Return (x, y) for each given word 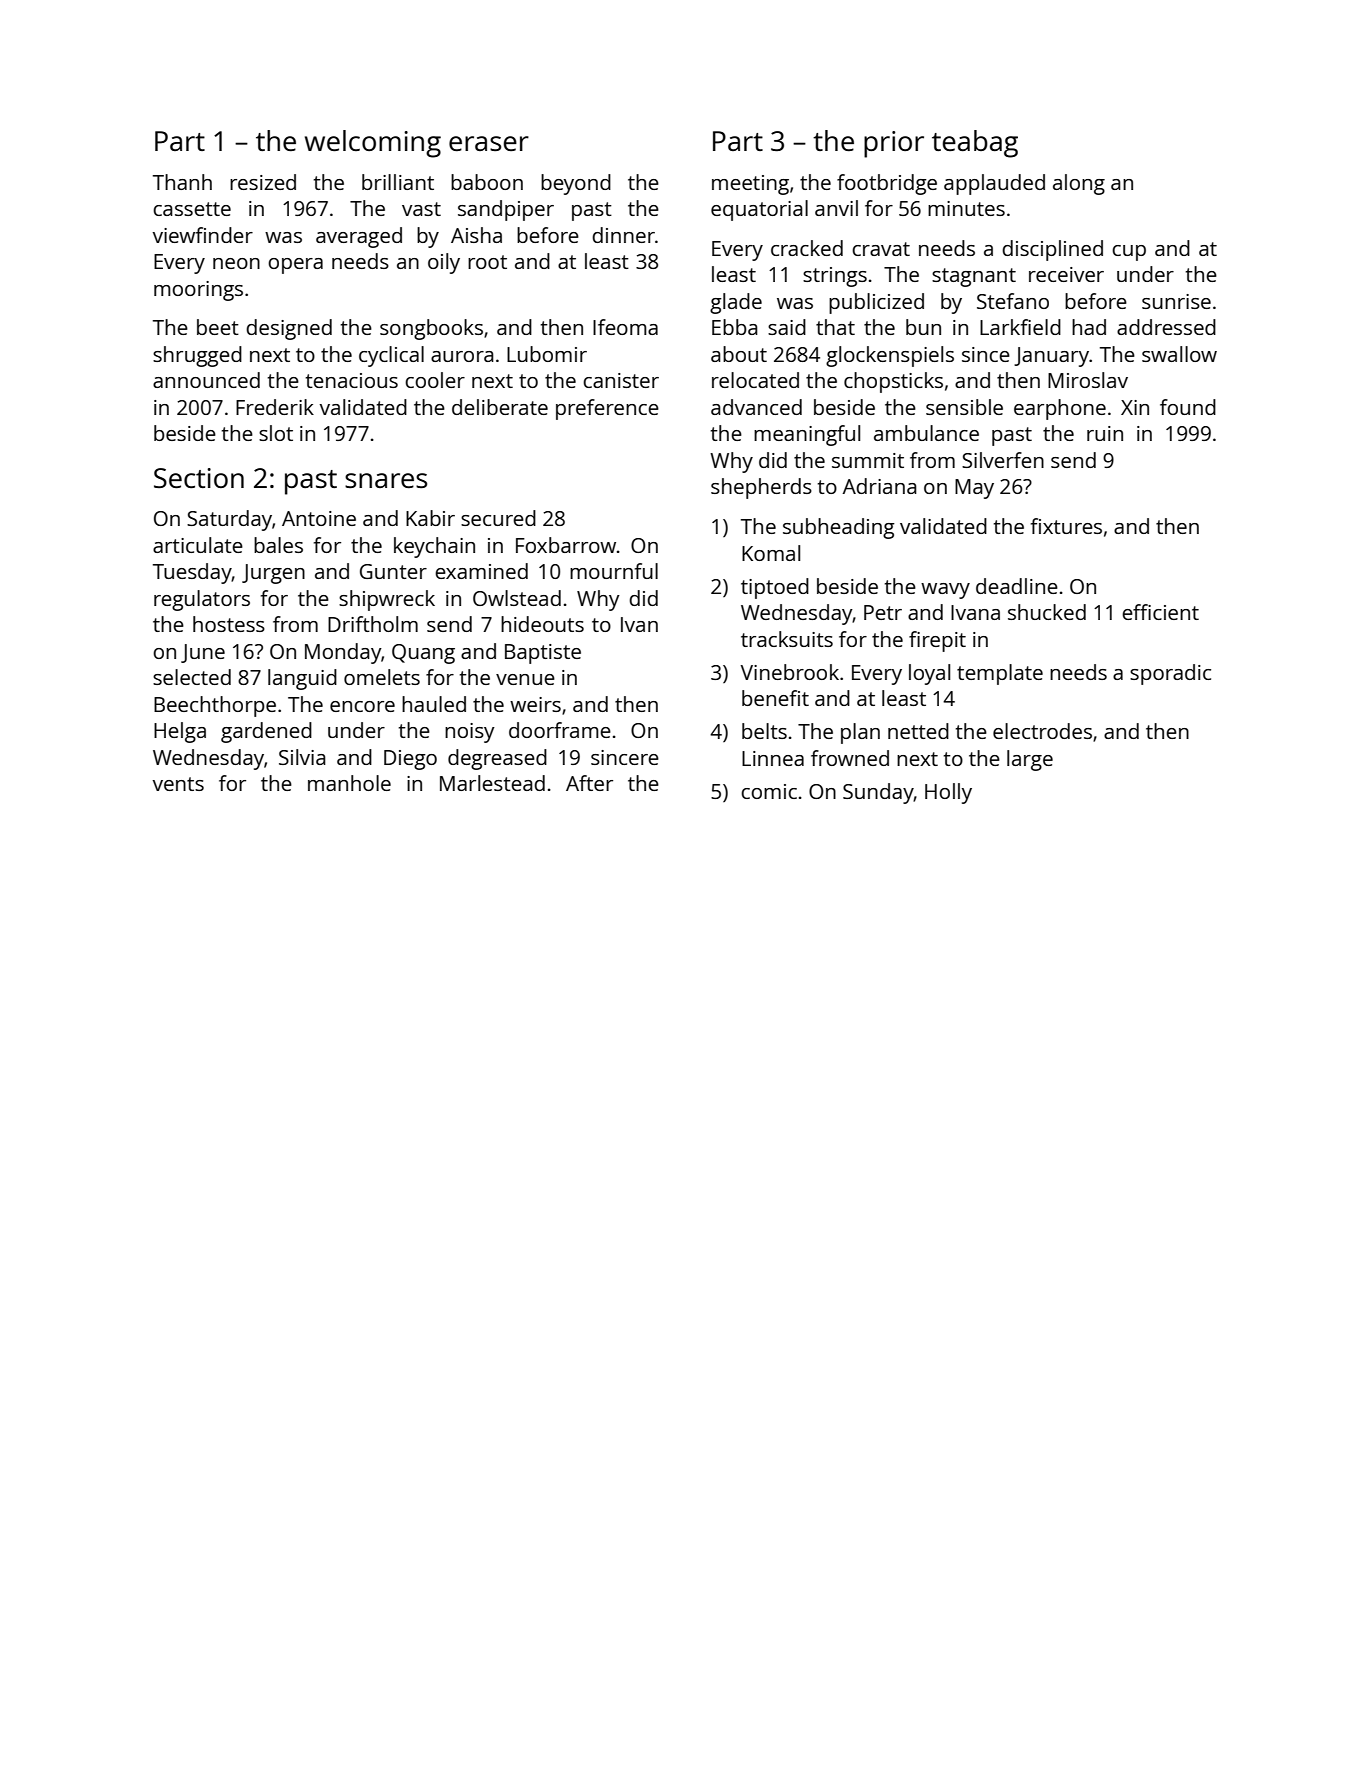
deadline (1017, 586)
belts (764, 731)
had (1089, 327)
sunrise (1176, 301)
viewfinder (203, 235)
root (487, 262)
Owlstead (517, 598)
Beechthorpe (215, 706)
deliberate (500, 407)
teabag (975, 144)
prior (894, 144)
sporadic (1170, 674)
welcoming (373, 144)
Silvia (302, 757)
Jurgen (273, 574)
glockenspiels (890, 356)
